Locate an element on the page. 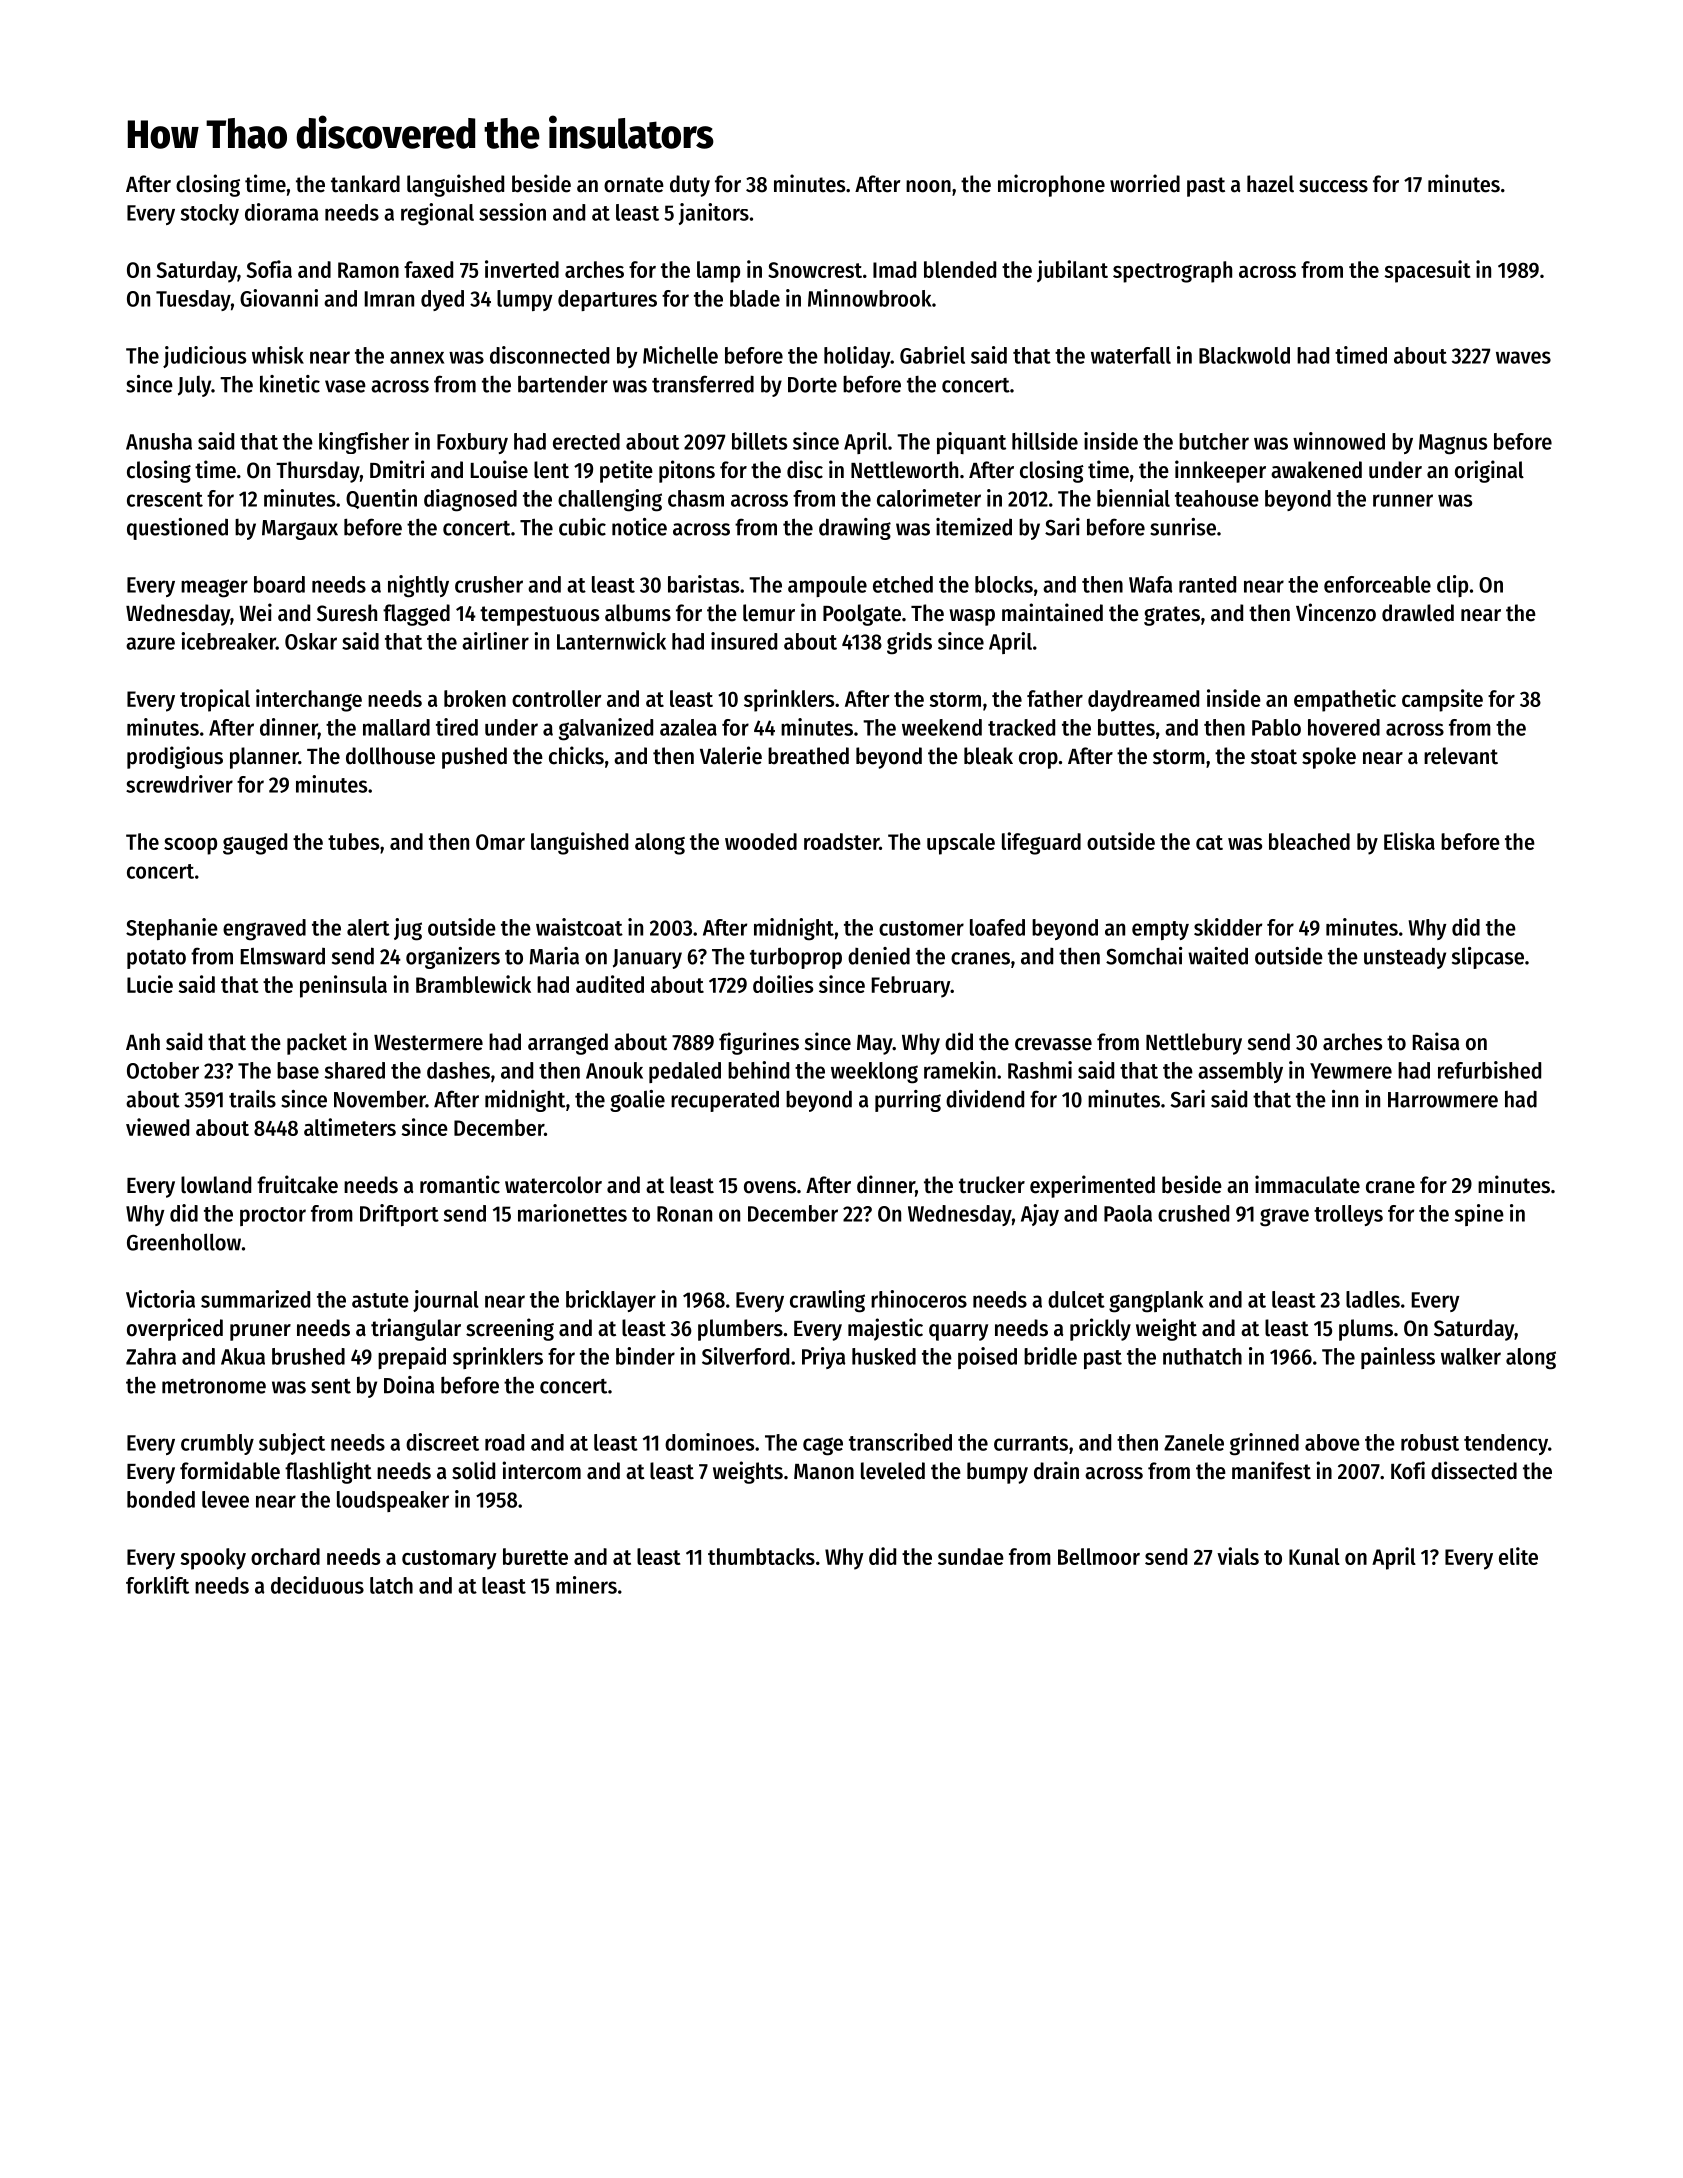 The image size is (1683, 2178). weekend is located at coordinates (942, 727).
